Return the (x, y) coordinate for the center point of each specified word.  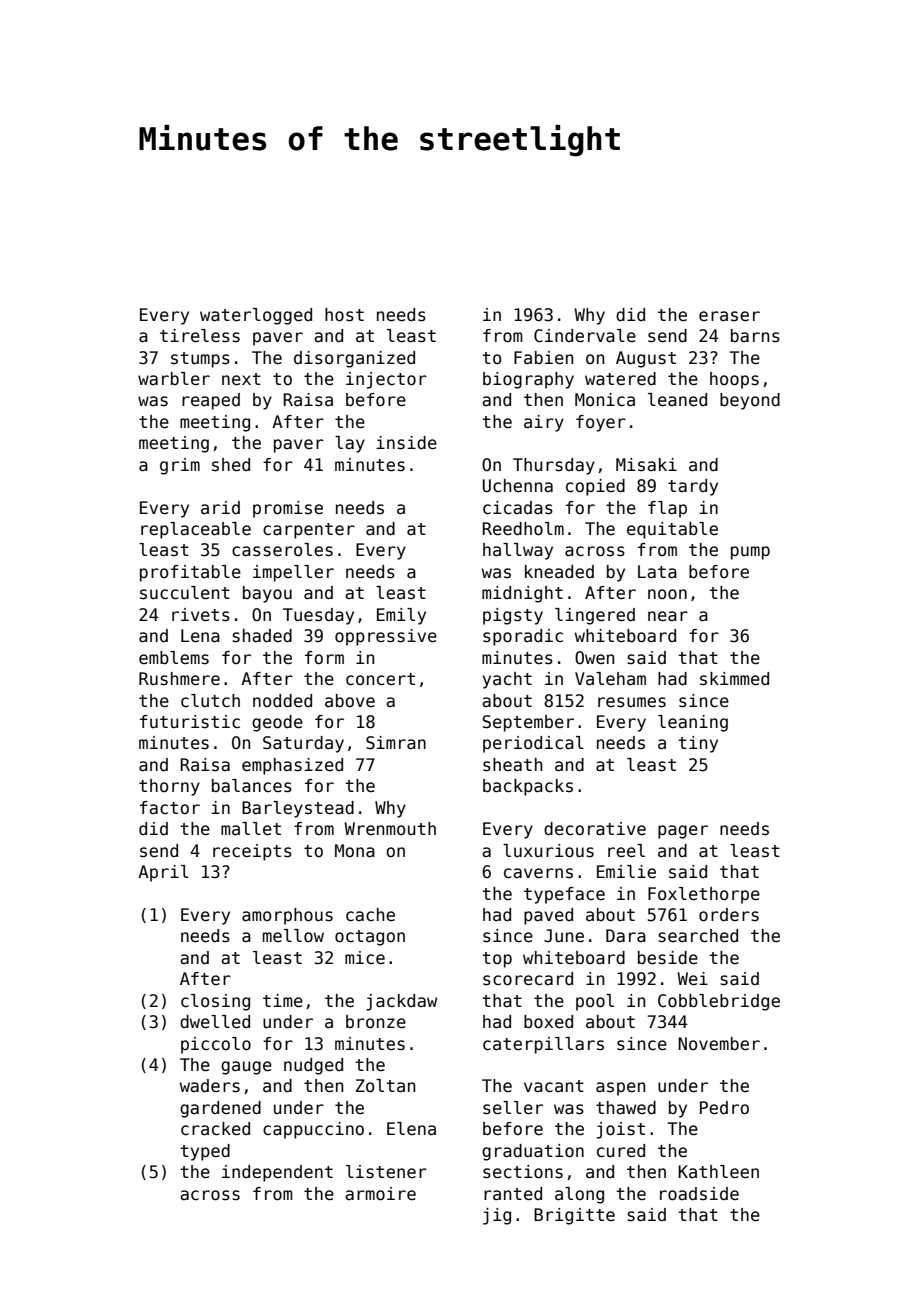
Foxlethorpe (704, 895)
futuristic (190, 722)
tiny (698, 744)
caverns (538, 873)
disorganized (354, 359)
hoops (734, 380)
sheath (512, 765)
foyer (601, 423)
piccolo (216, 1045)
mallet (251, 829)
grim (180, 466)
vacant (554, 1086)
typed (205, 1152)
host (344, 315)
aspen (620, 1089)
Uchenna (518, 486)
